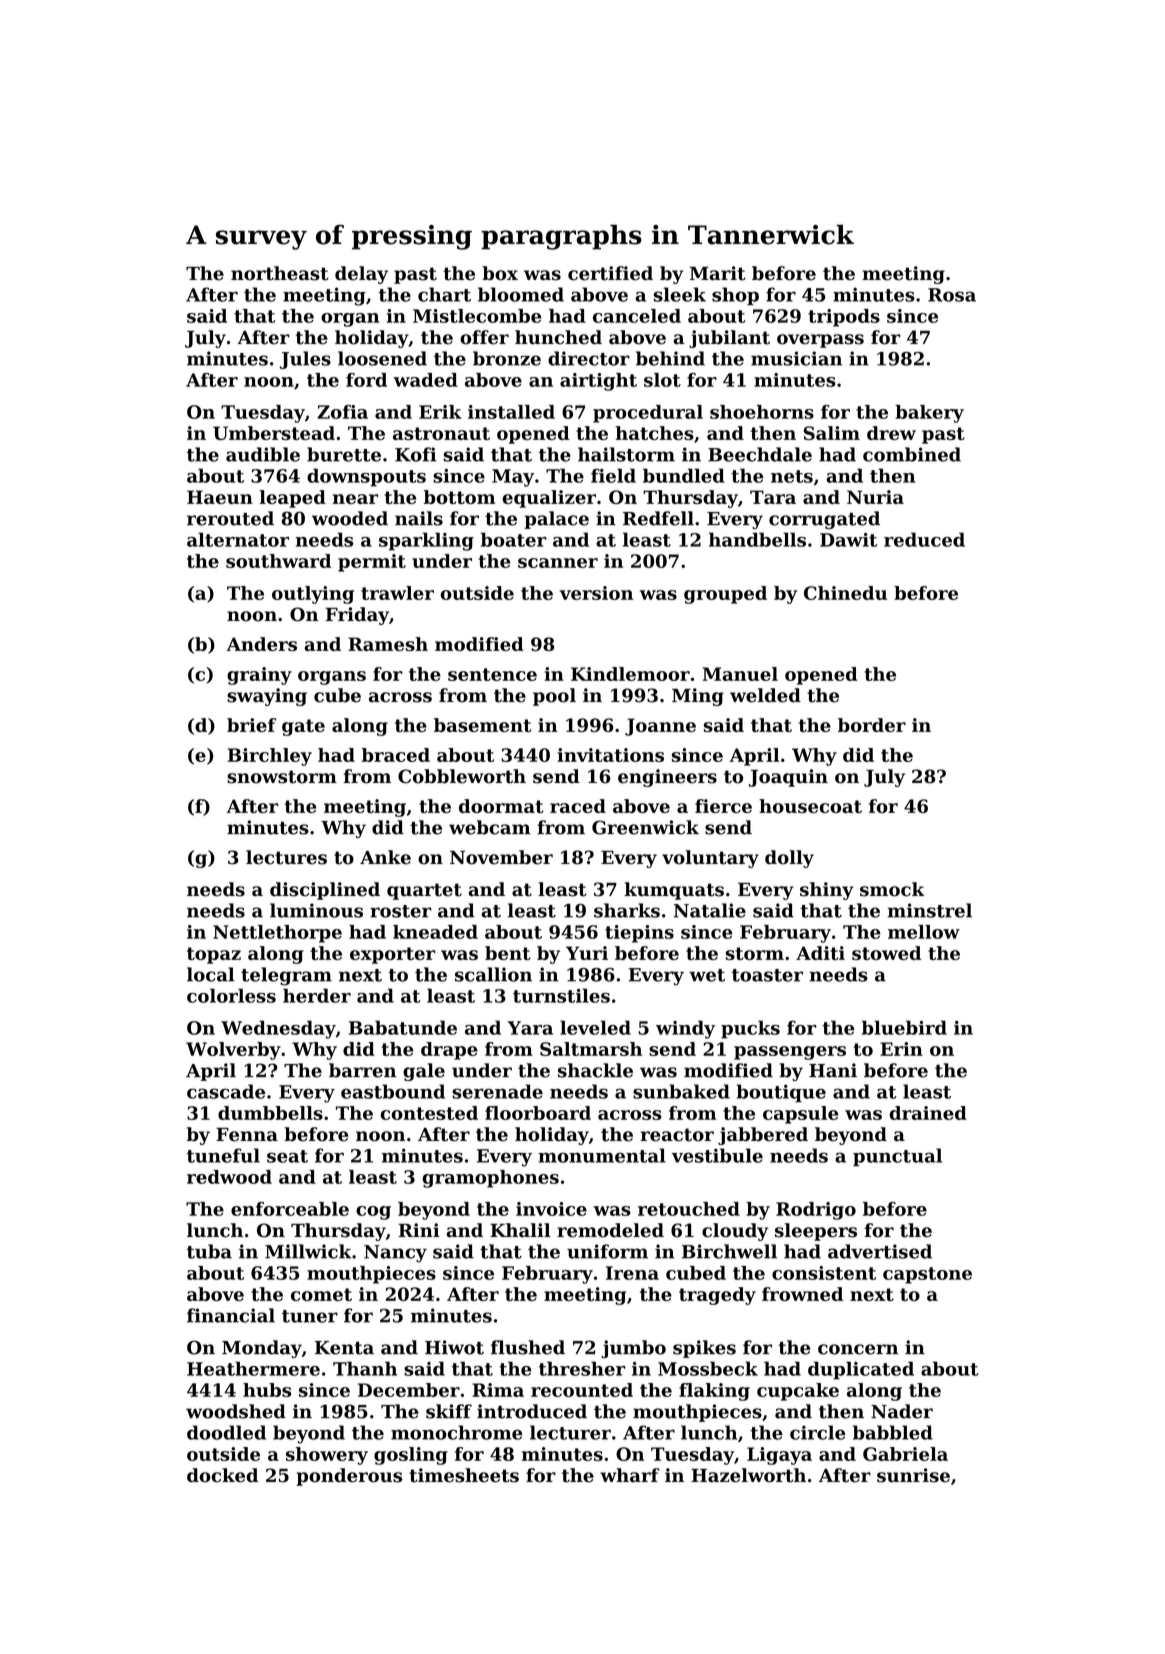 The image size is (1165, 1654). I want to click on canceled, so click(637, 316).
